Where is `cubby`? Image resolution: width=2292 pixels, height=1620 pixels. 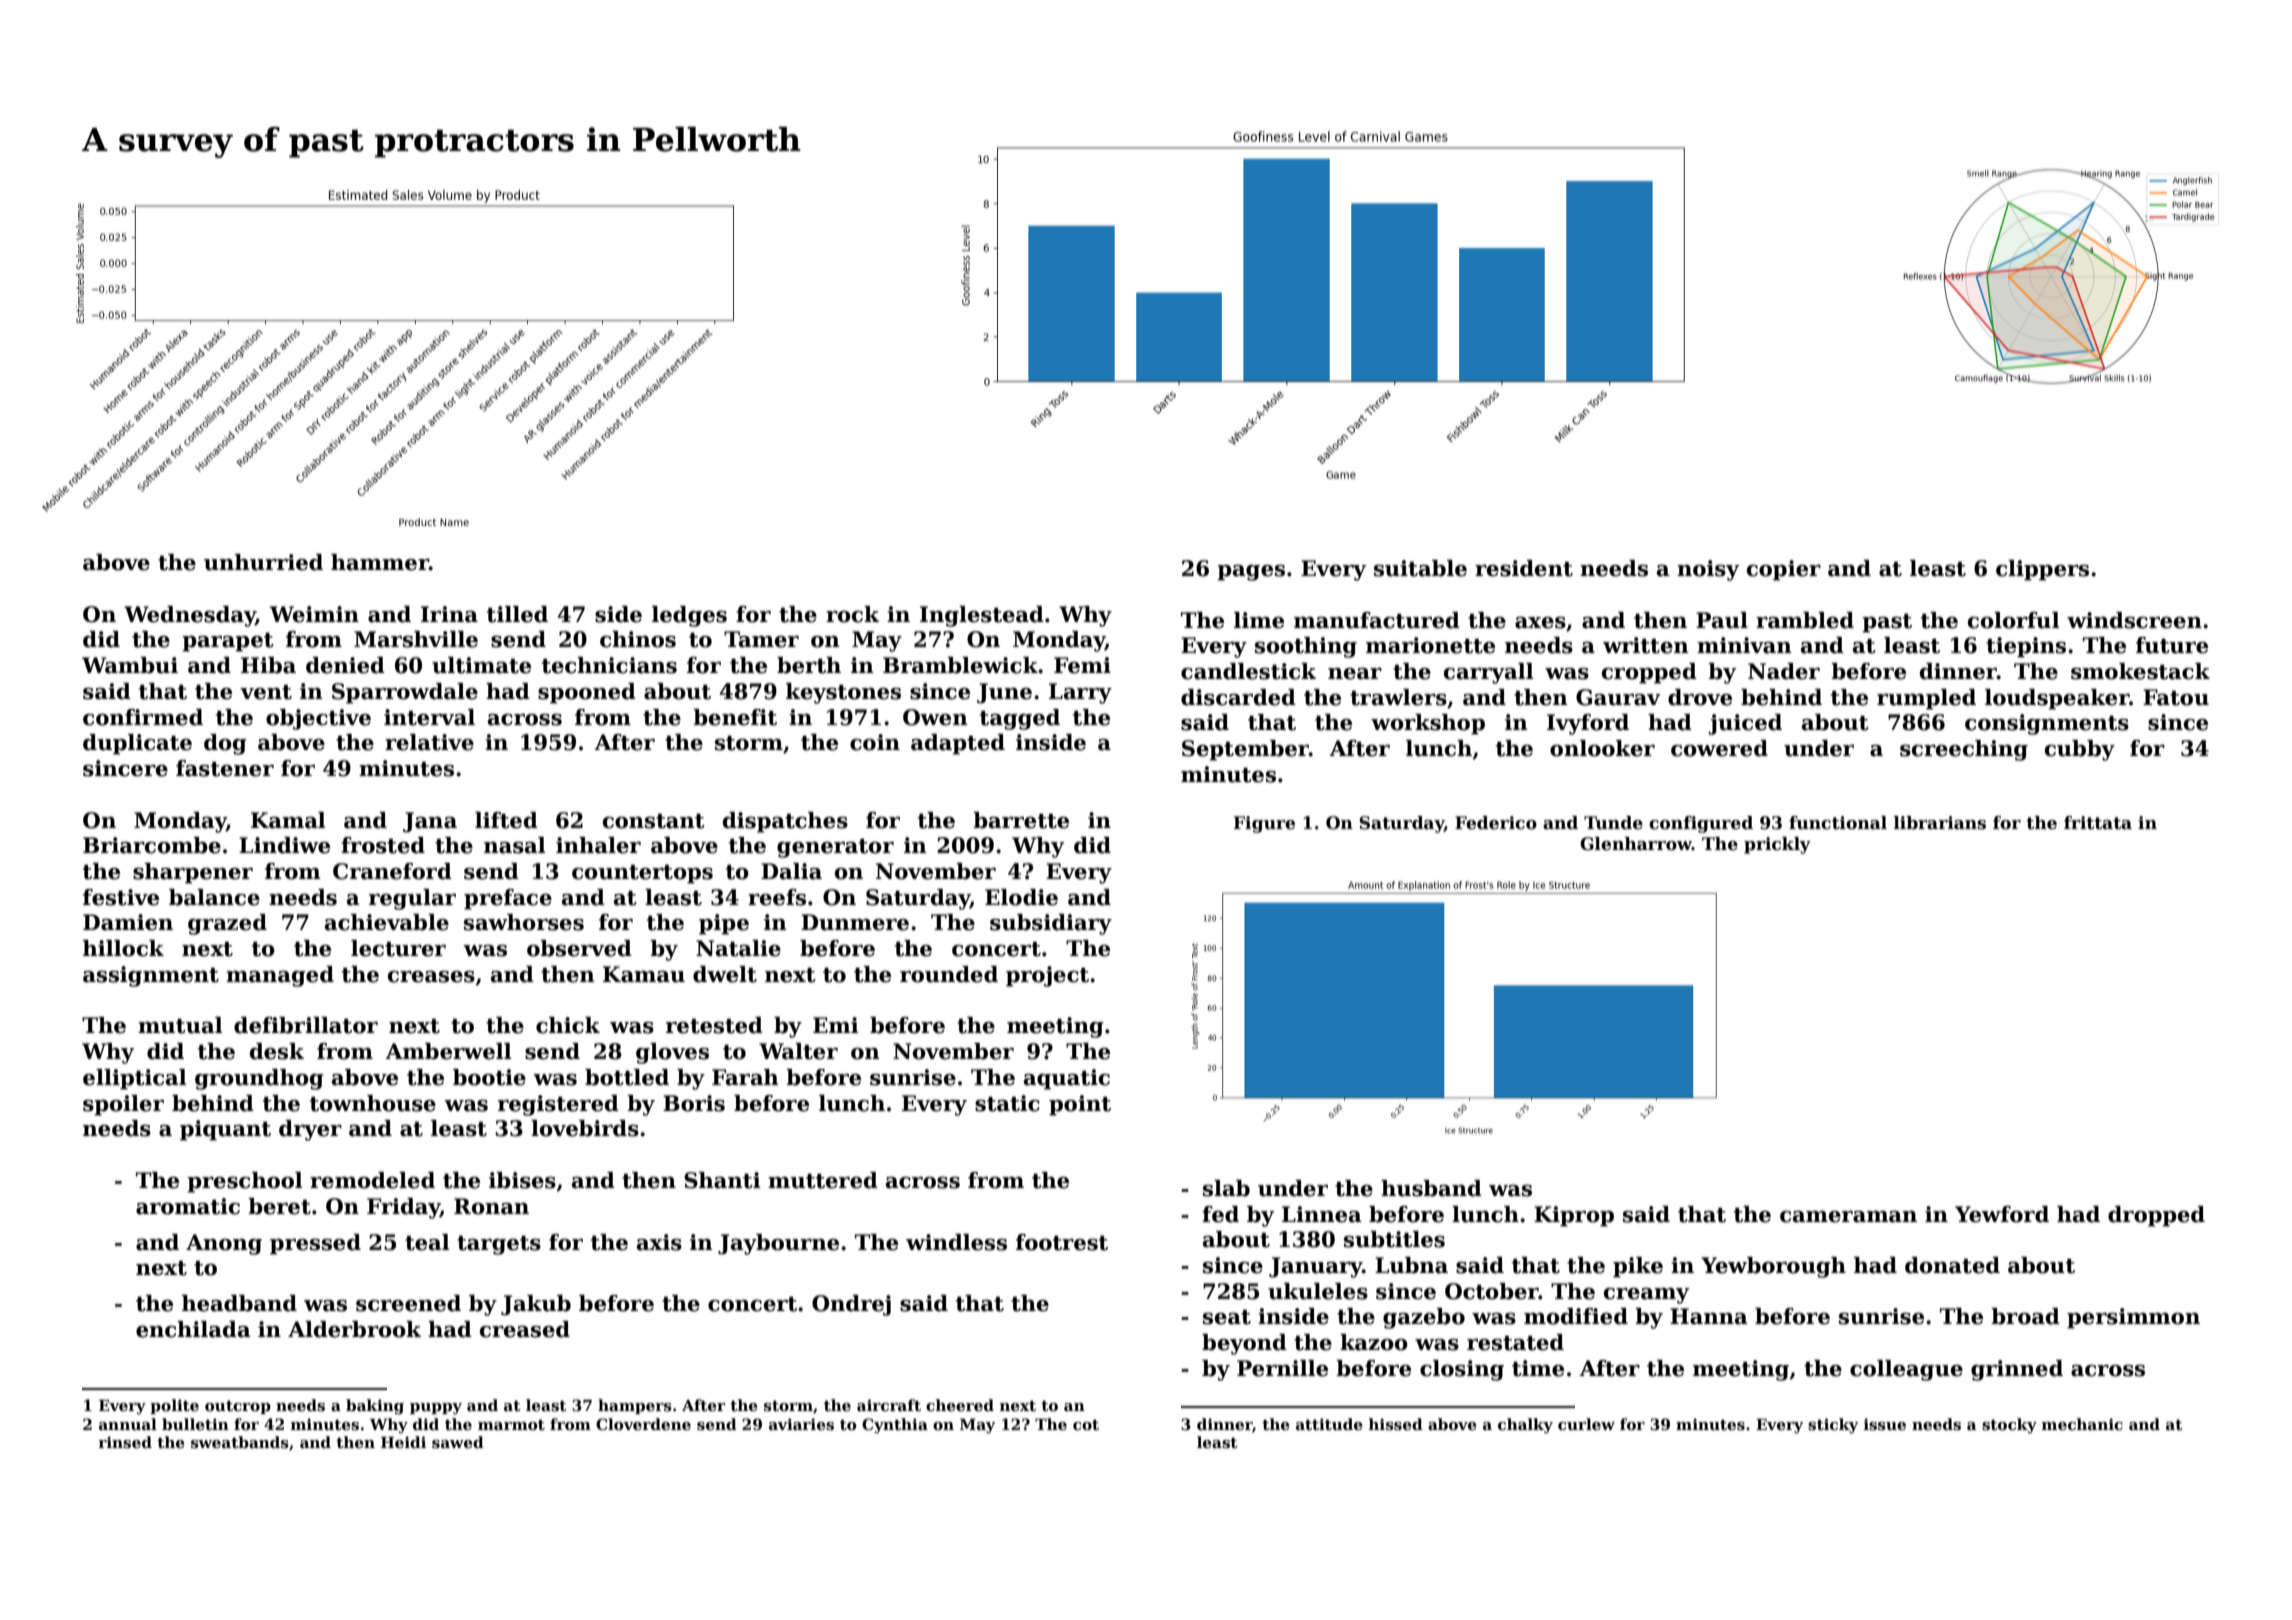
cubby is located at coordinates (2080, 750).
